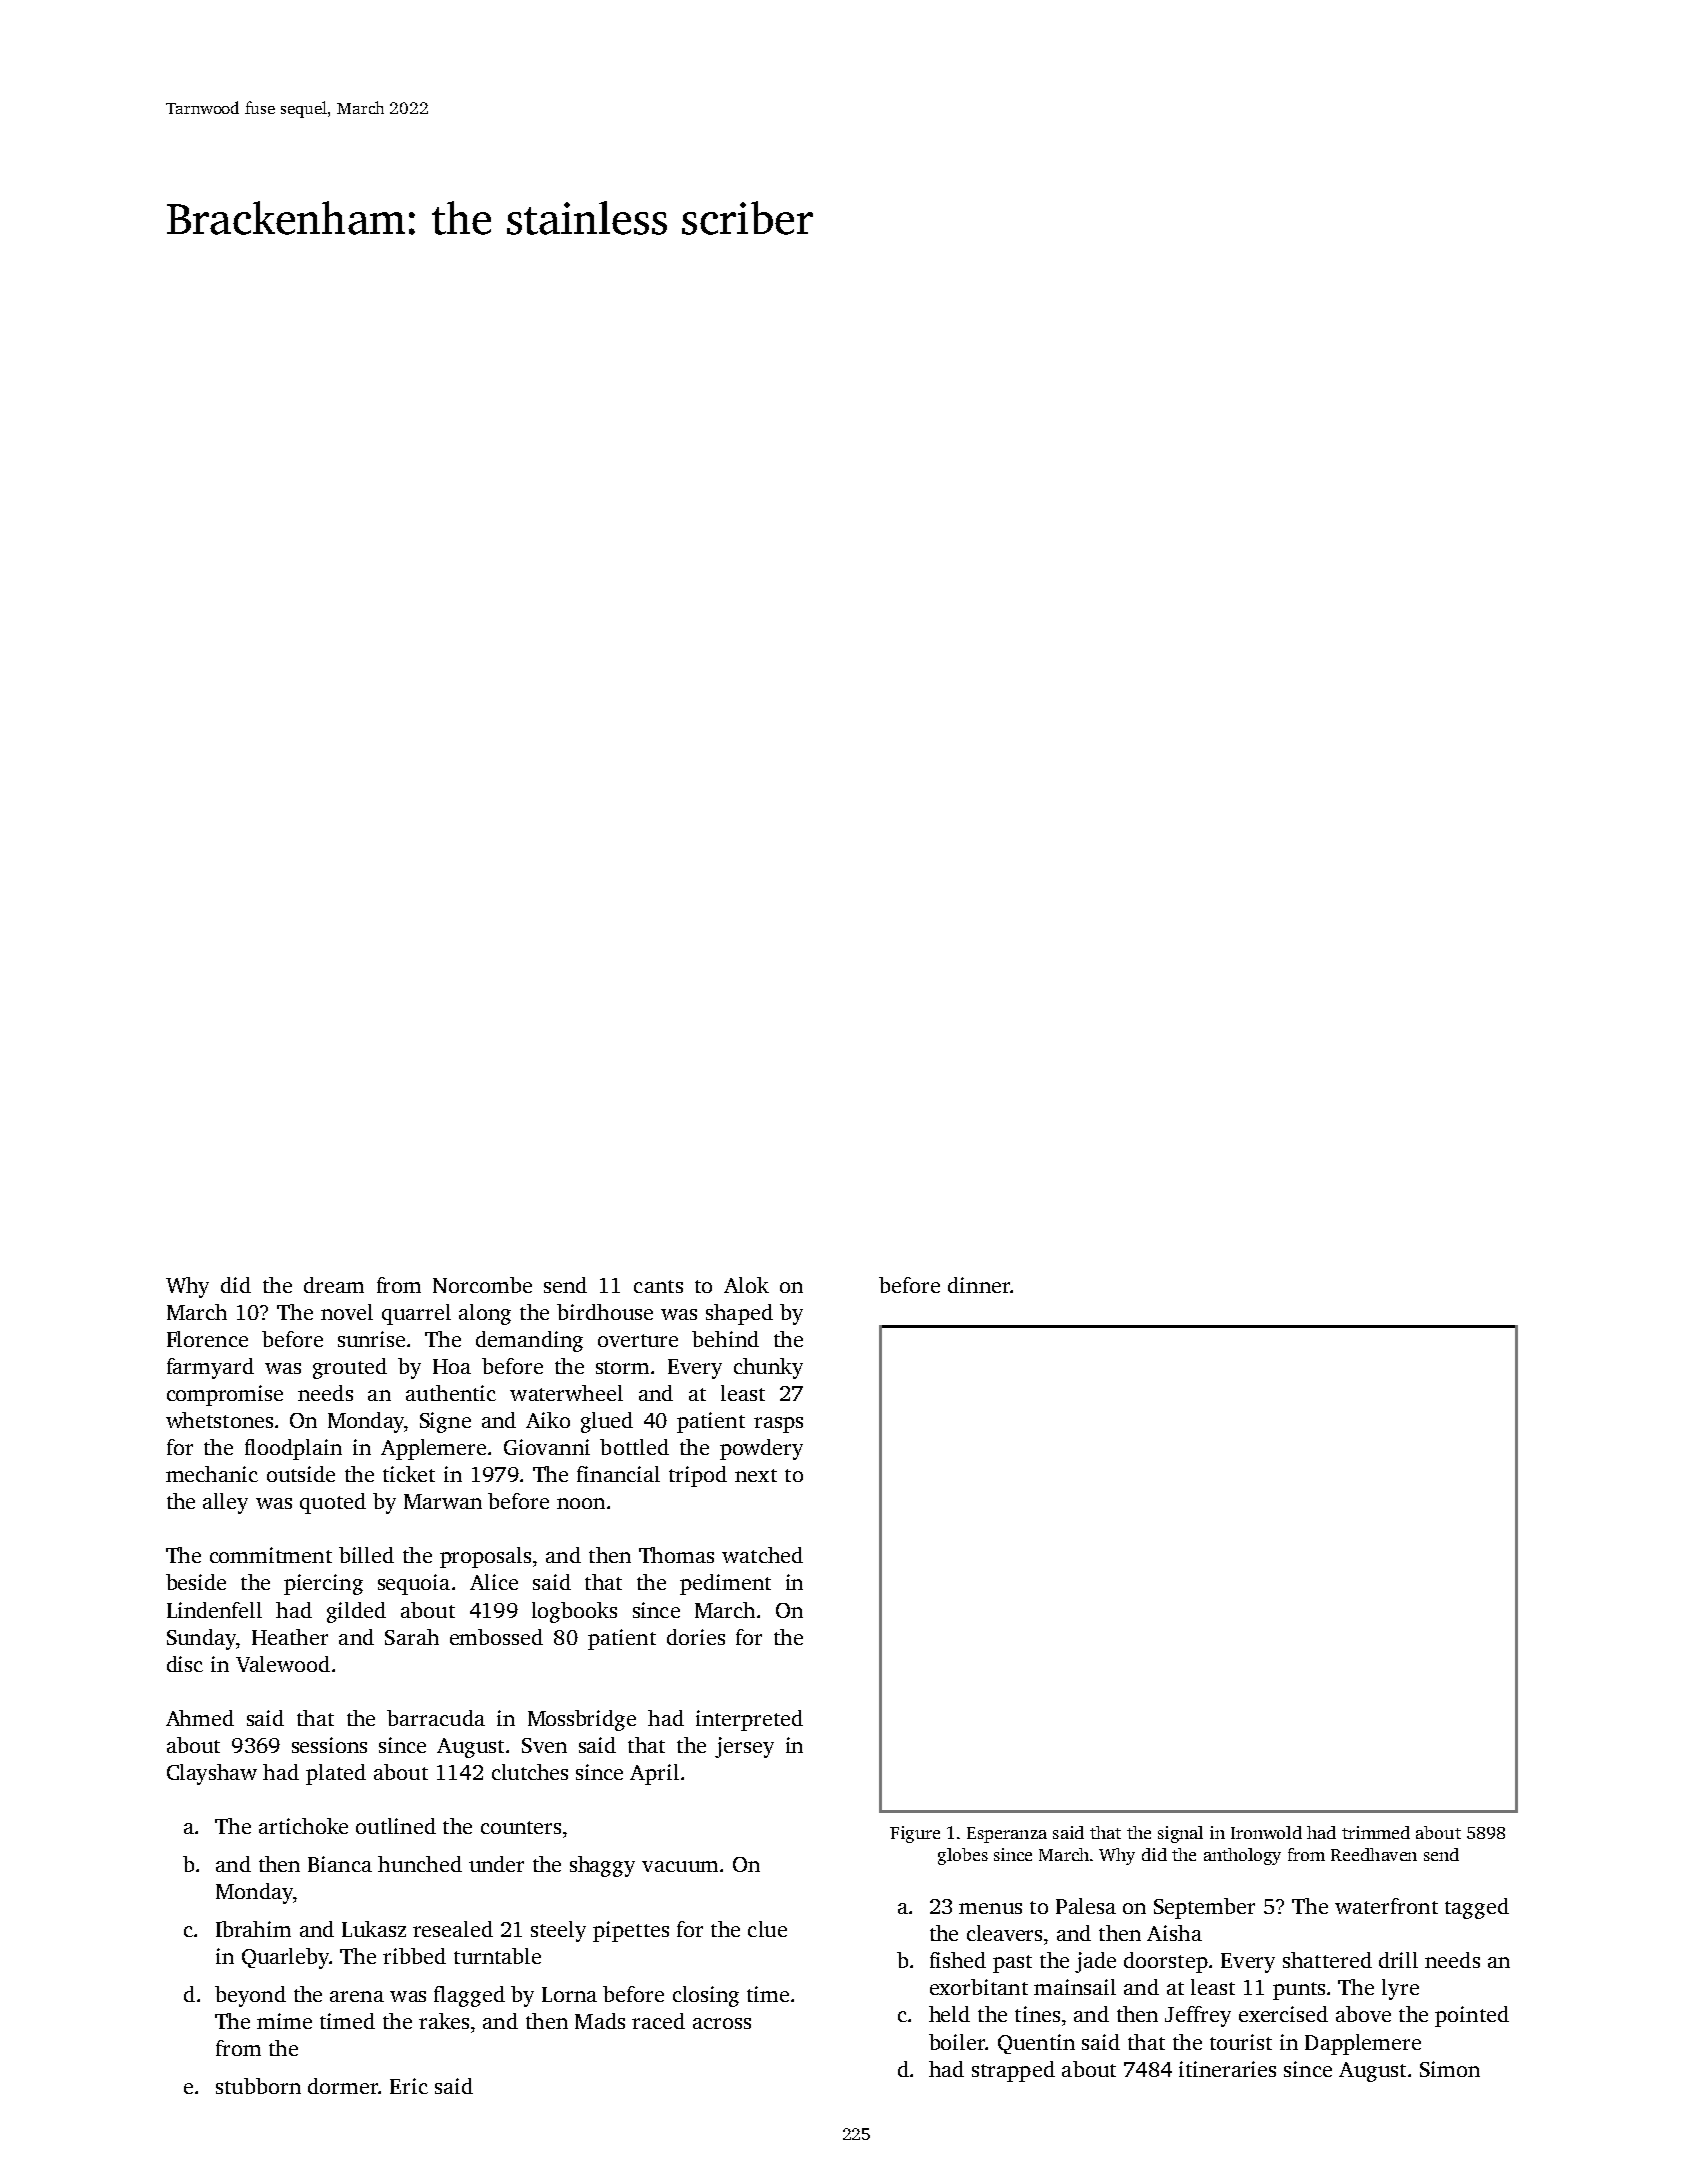 The height and width of the page is (2178, 1683). What do you see at coordinates (334, 1285) in the page?
I see `dream` at bounding box center [334, 1285].
